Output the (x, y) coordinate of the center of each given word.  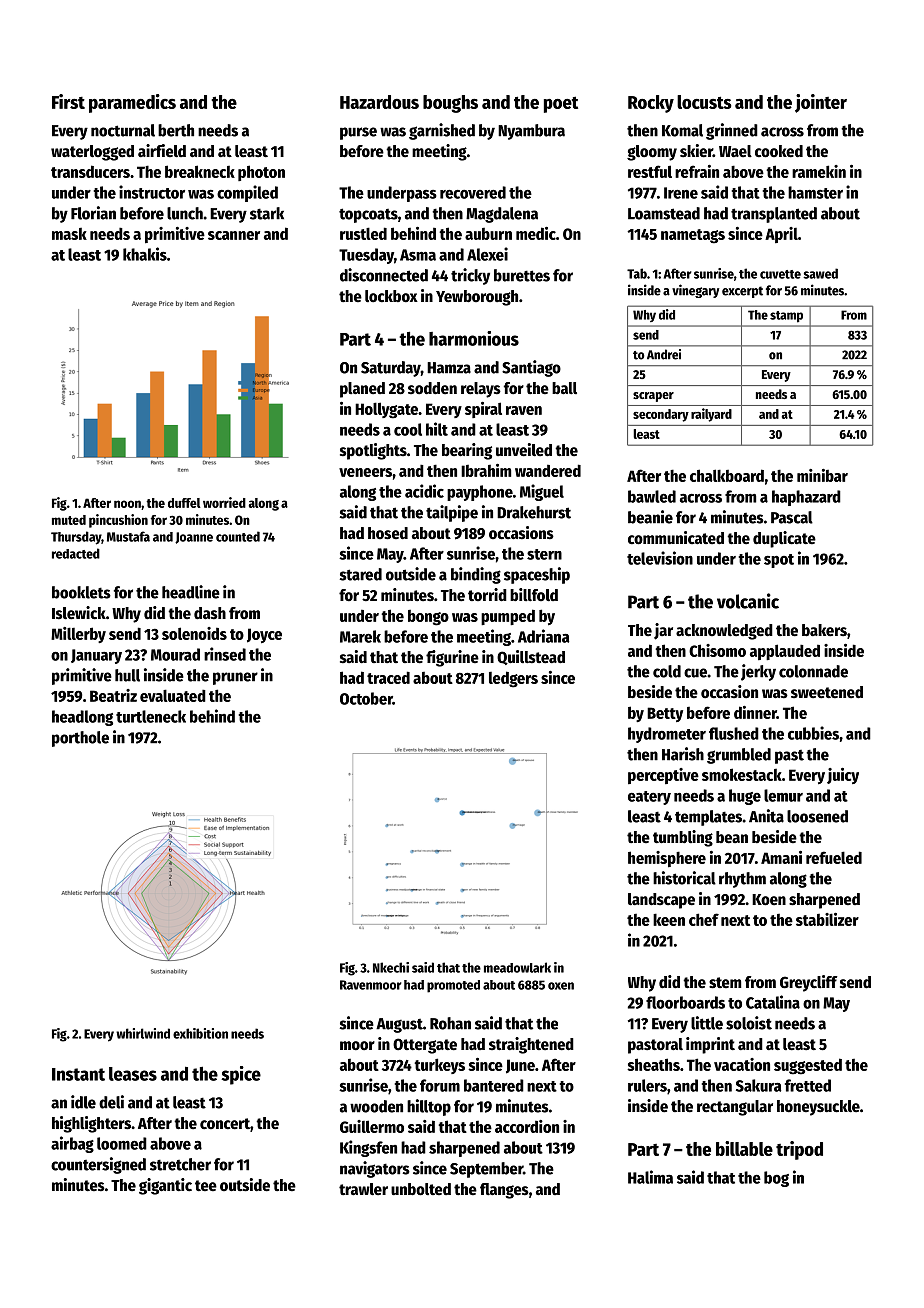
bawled (652, 496)
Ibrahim (486, 470)
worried (224, 502)
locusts (704, 102)
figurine (452, 658)
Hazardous (379, 102)
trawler (363, 1189)
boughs (450, 104)
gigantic (165, 1186)
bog (776, 1179)
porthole (80, 739)
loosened (817, 816)
